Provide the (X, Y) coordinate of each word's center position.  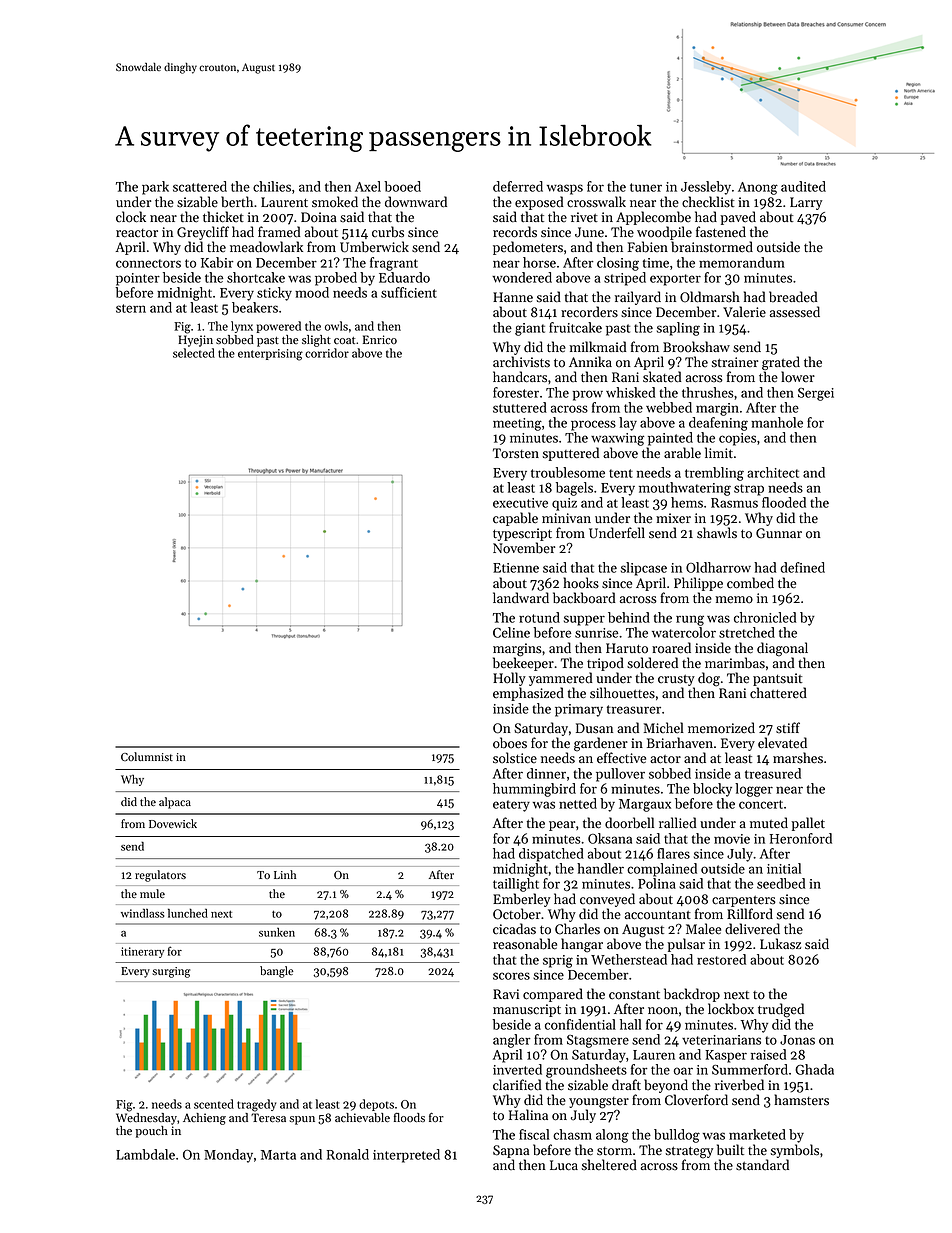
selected (194, 353)
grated (781, 363)
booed (402, 186)
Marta (278, 1155)
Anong (758, 188)
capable (515, 519)
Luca (564, 1165)
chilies (272, 186)
